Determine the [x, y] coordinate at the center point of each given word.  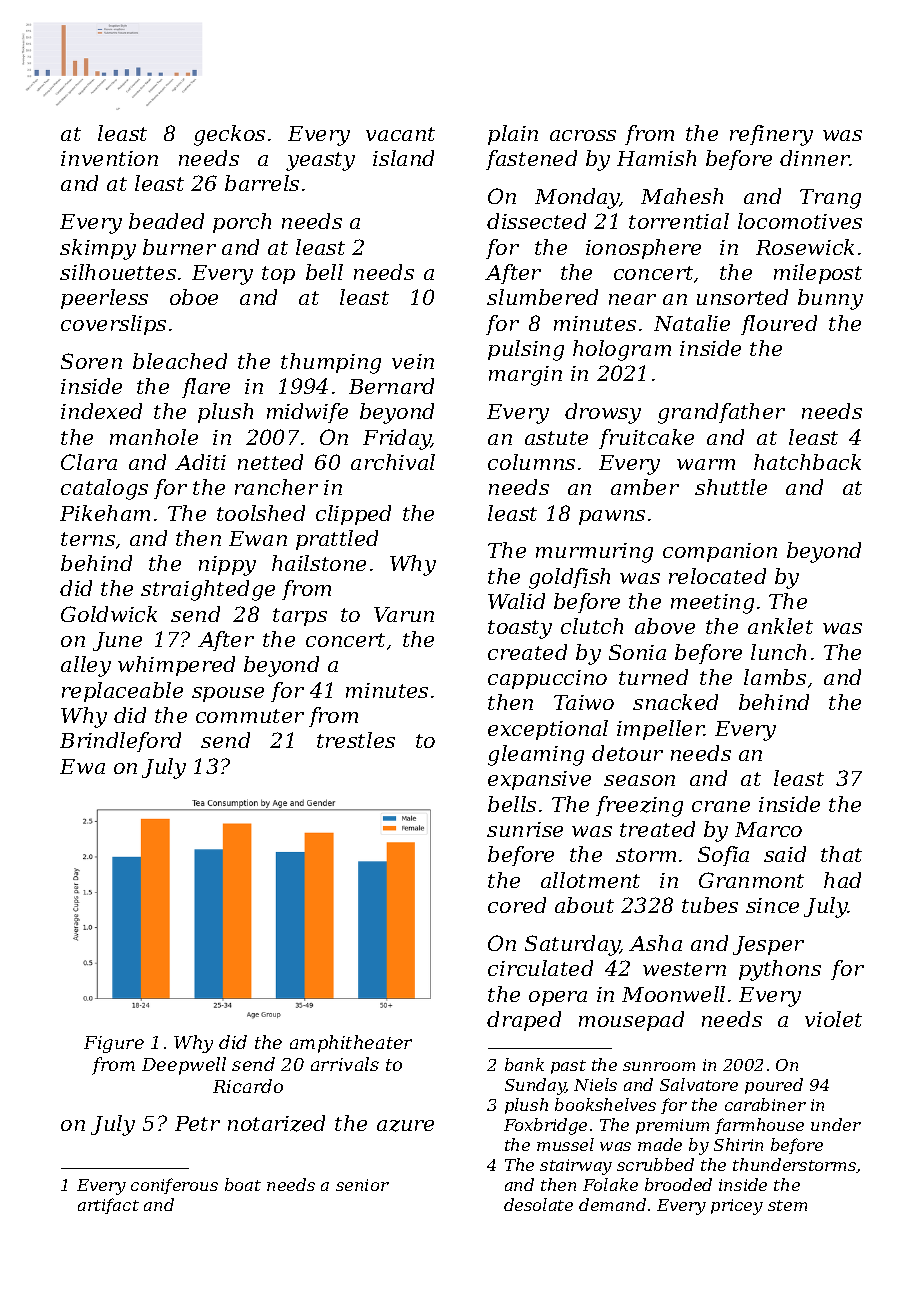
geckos [229, 135]
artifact [108, 1206]
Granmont [751, 880]
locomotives [800, 221]
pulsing [526, 350]
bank [524, 1064]
